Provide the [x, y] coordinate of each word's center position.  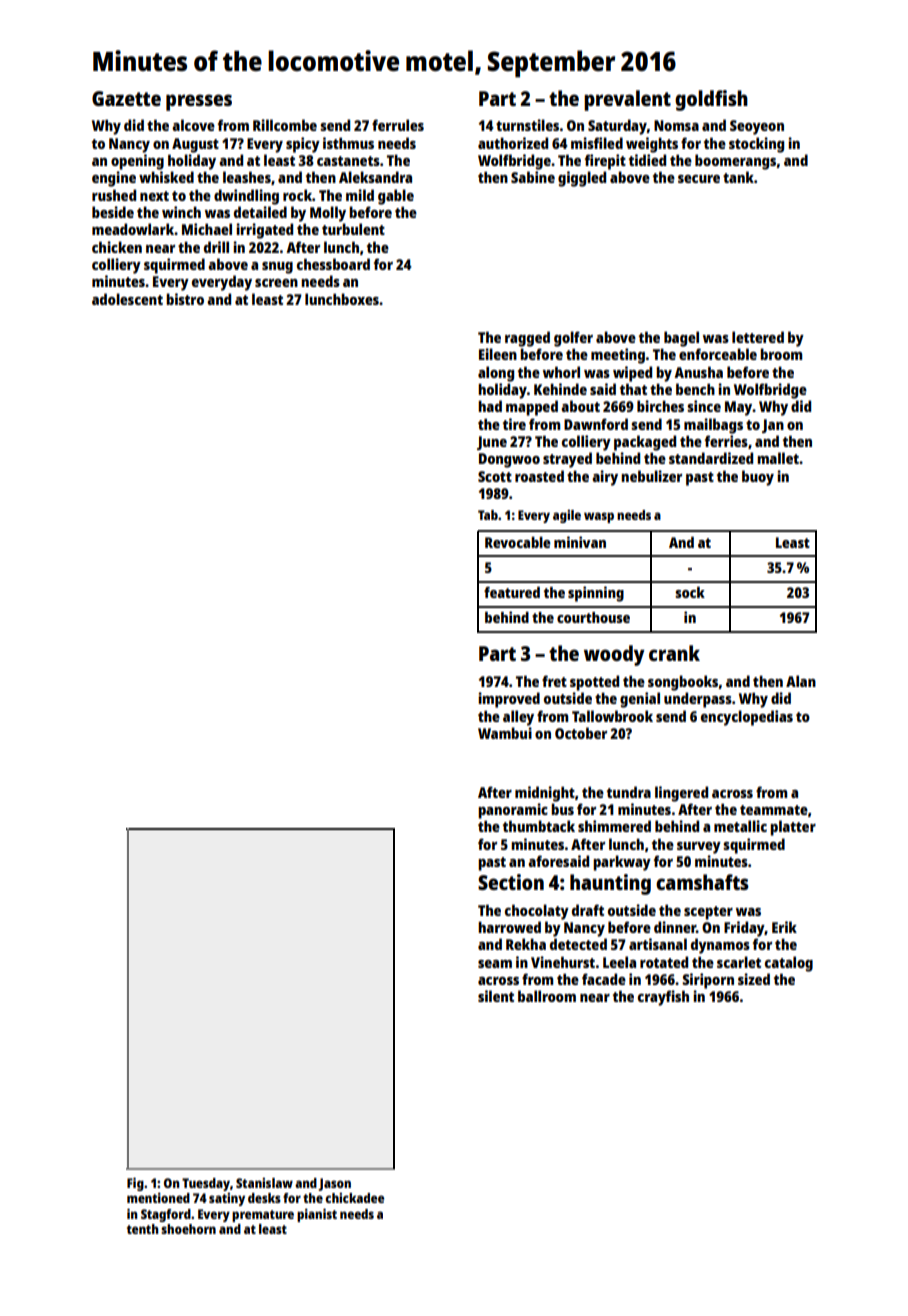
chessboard [333, 264]
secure [699, 179]
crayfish [663, 998]
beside [113, 212]
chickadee [354, 1198]
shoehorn [188, 1229]
